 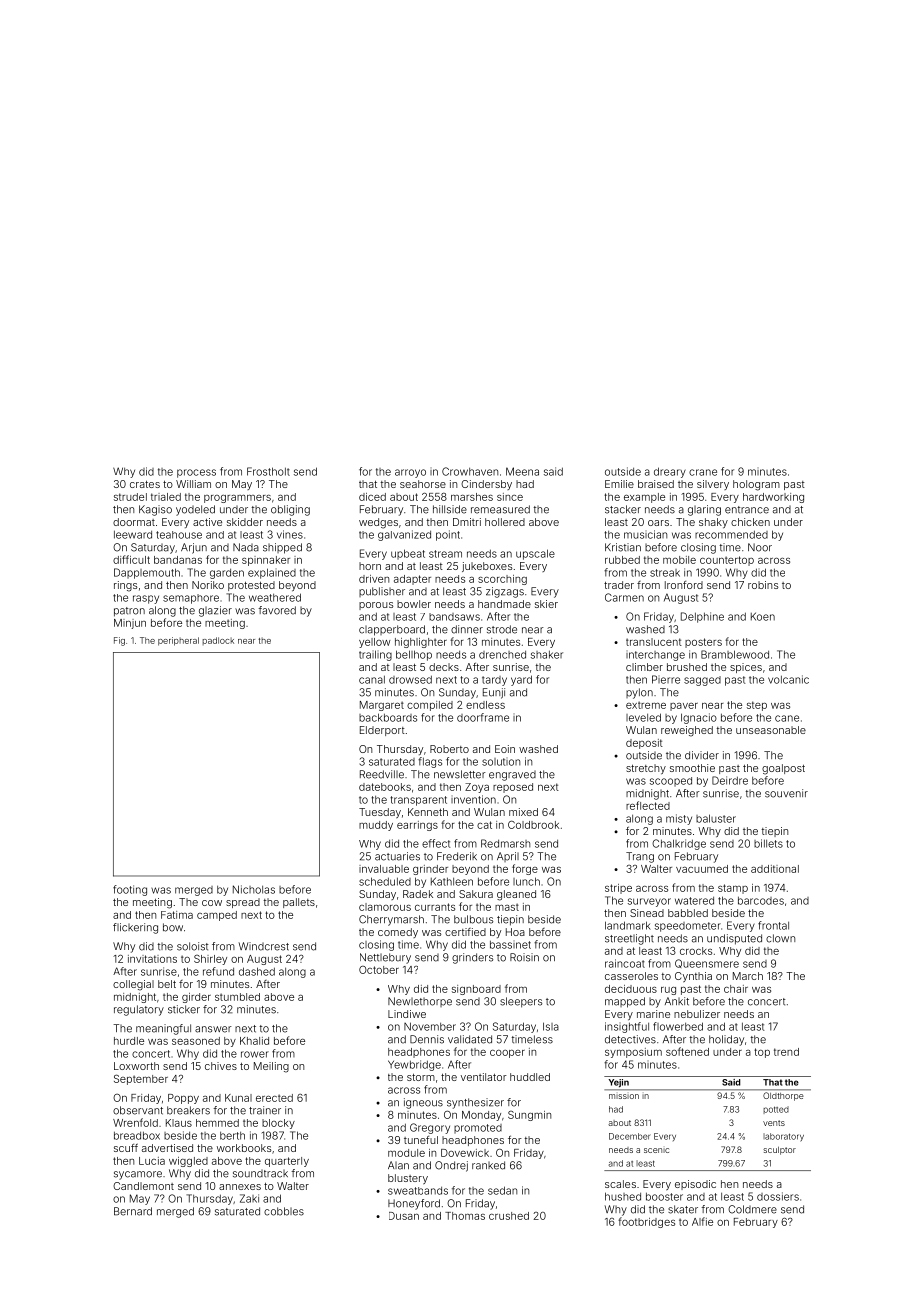 What do you see at coordinates (551, 1026) in the page?
I see `Isla` at bounding box center [551, 1026].
